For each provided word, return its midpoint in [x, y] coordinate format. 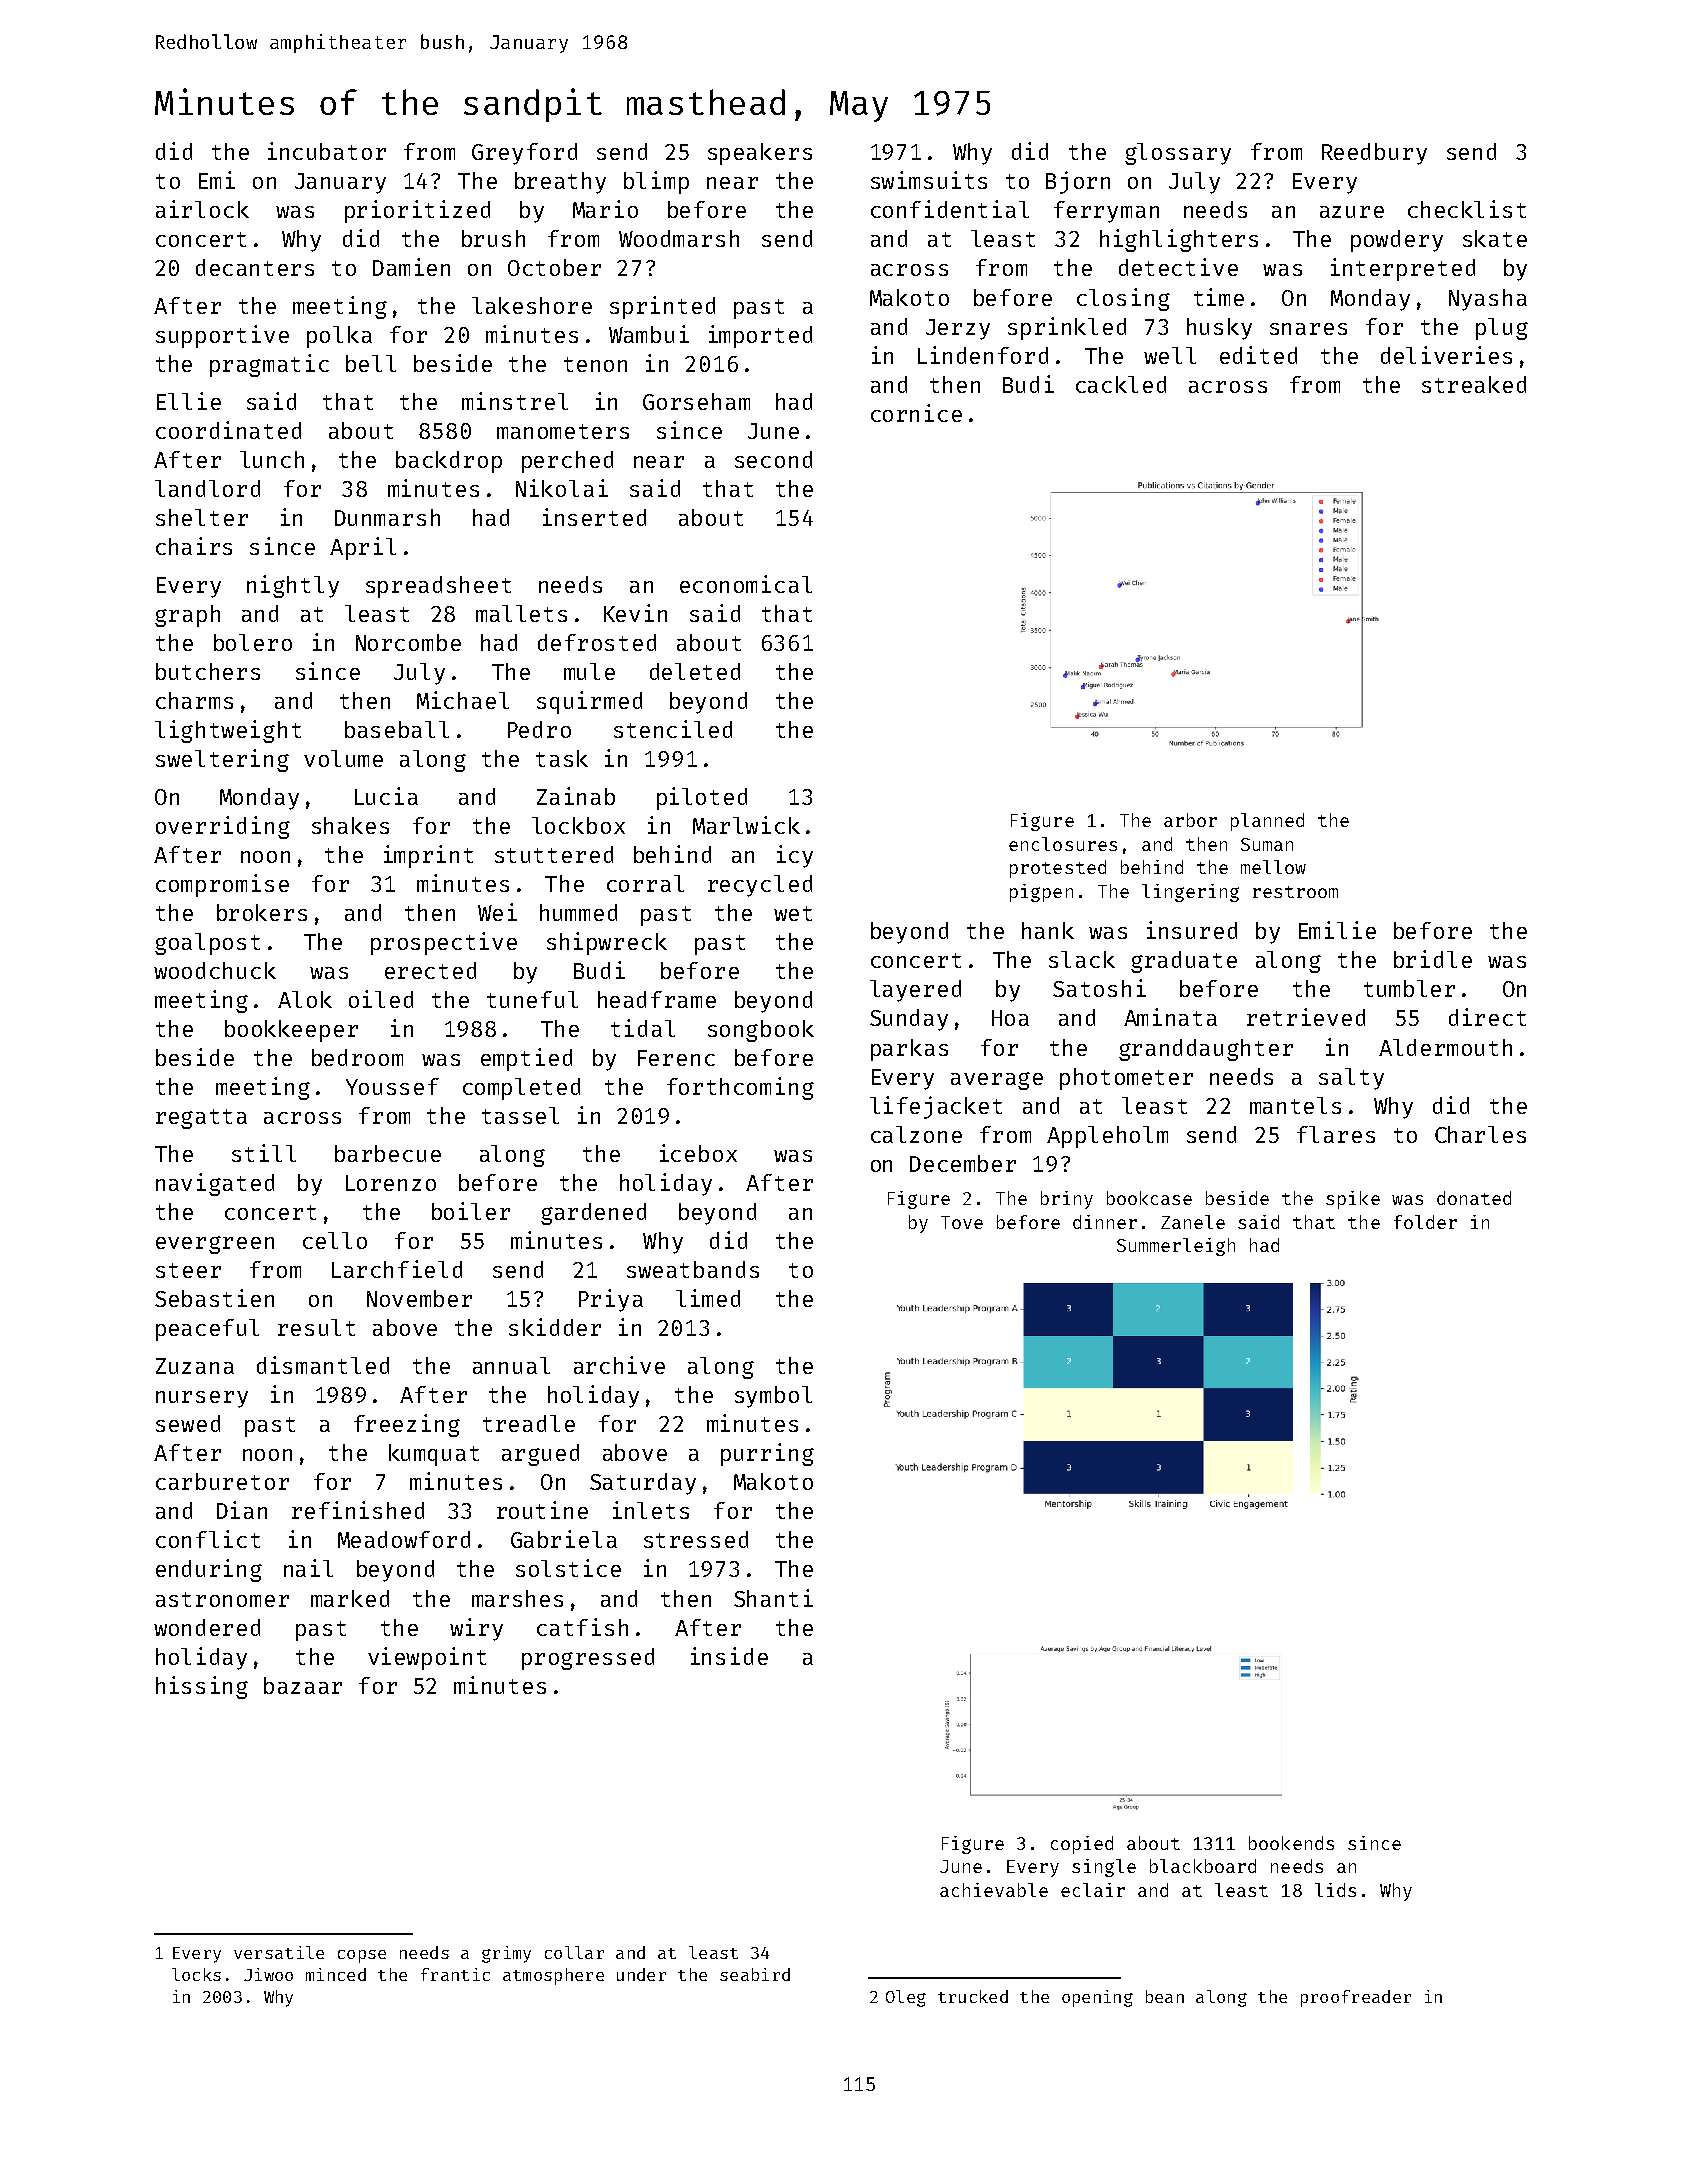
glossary [1178, 154]
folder [1425, 1222]
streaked [1474, 384]
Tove [962, 1222]
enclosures [1063, 844]
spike [1353, 1200]
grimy [506, 1954]
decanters [255, 267]
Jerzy [958, 329]
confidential [950, 209]
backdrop [449, 462]
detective [1178, 267]
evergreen [215, 1245]
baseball [397, 729]
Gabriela [564, 1539]
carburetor [222, 1481]
